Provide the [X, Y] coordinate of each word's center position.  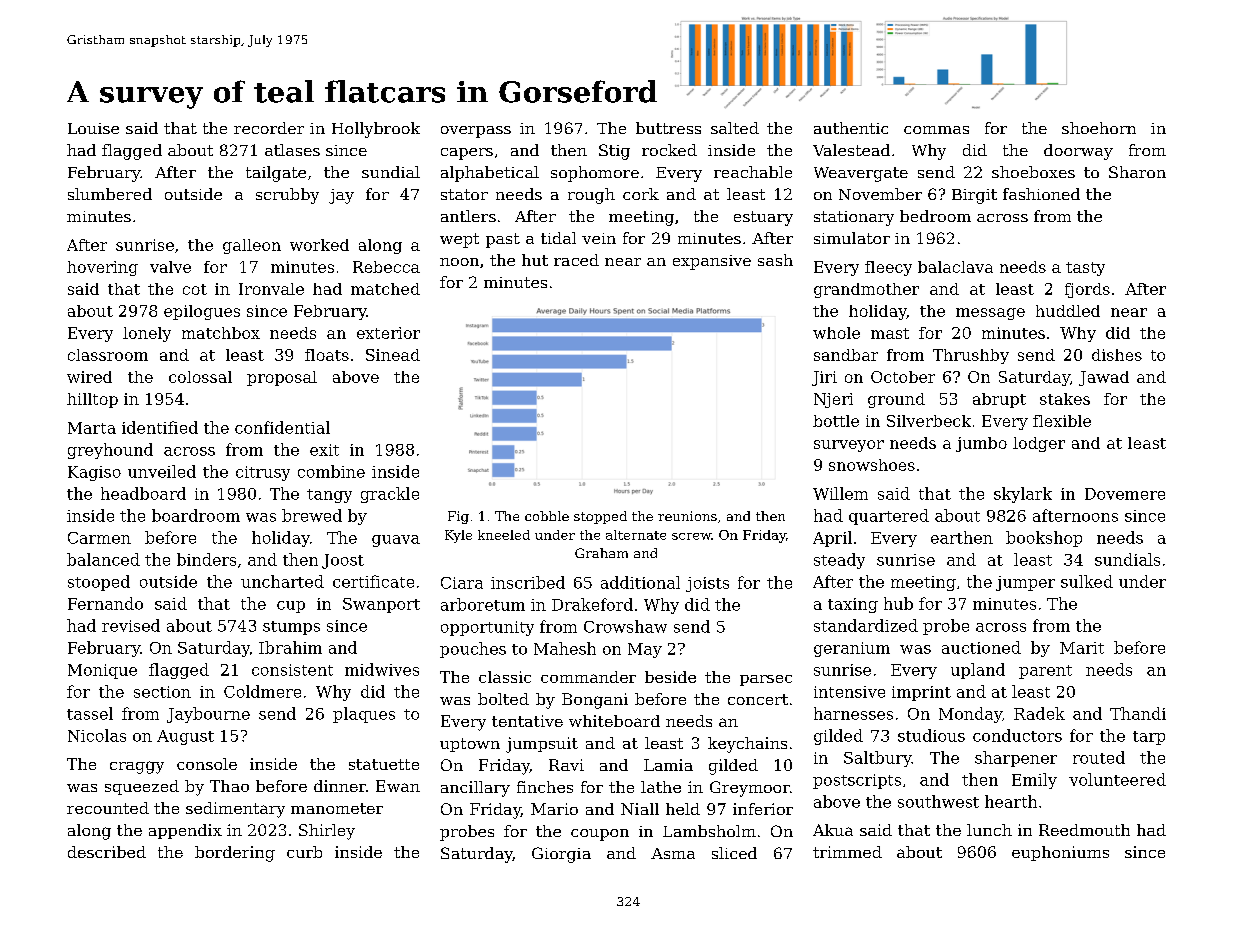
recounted [108, 808]
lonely [147, 334]
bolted [503, 699]
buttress [668, 128]
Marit [1082, 648]
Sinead [393, 355]
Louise [93, 128]
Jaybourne [208, 715]
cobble [547, 516]
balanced [103, 559]
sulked [1087, 581]
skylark [1023, 495]
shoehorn [1099, 128]
